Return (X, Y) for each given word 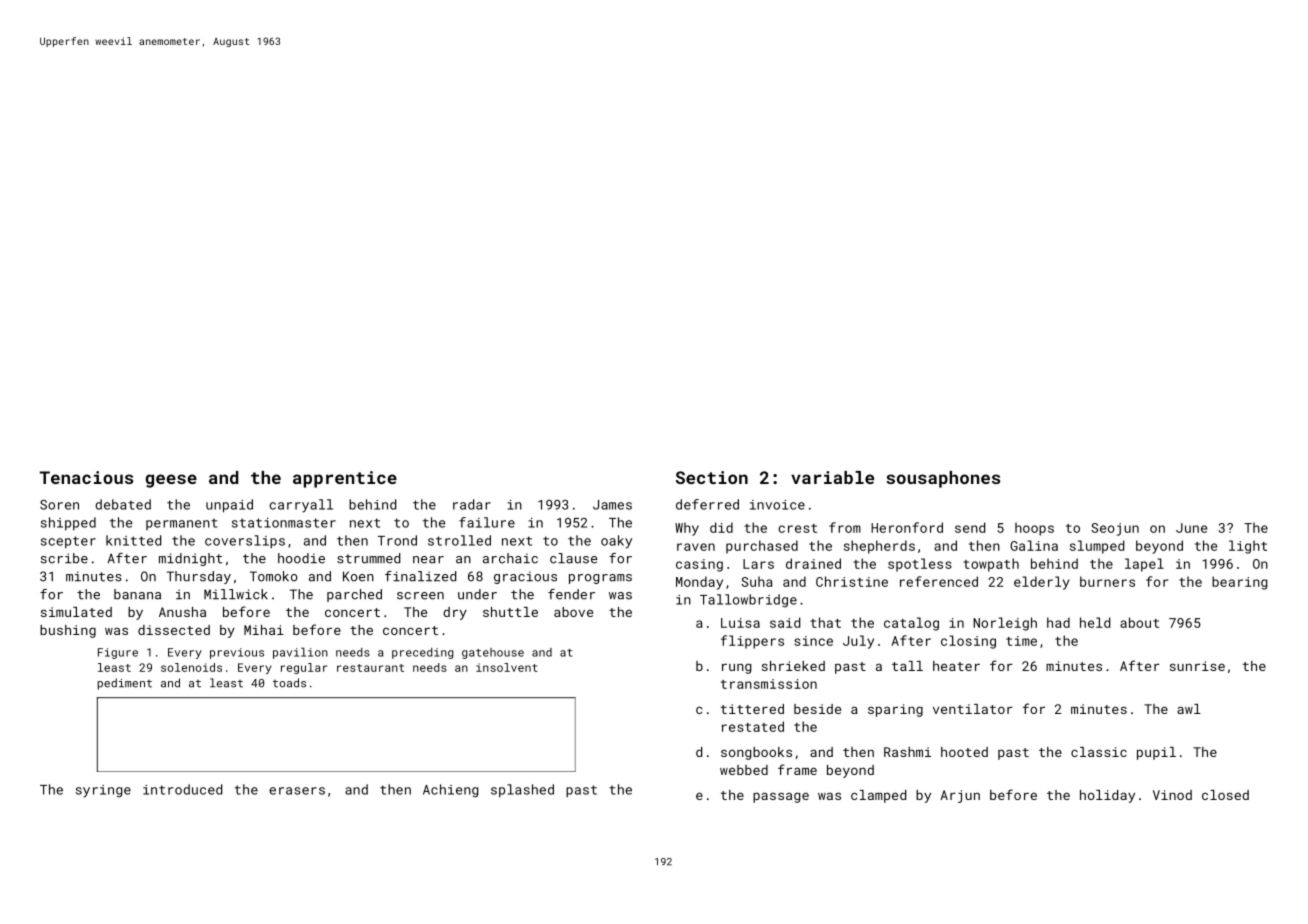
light (1248, 547)
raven (696, 547)
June (1191, 528)
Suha (756, 581)
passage (781, 797)
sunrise (1197, 666)
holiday (1107, 796)
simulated (76, 612)
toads (289, 683)
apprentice (345, 479)
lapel (1144, 565)
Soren (59, 505)
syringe (103, 791)
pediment (124, 684)
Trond (397, 540)
